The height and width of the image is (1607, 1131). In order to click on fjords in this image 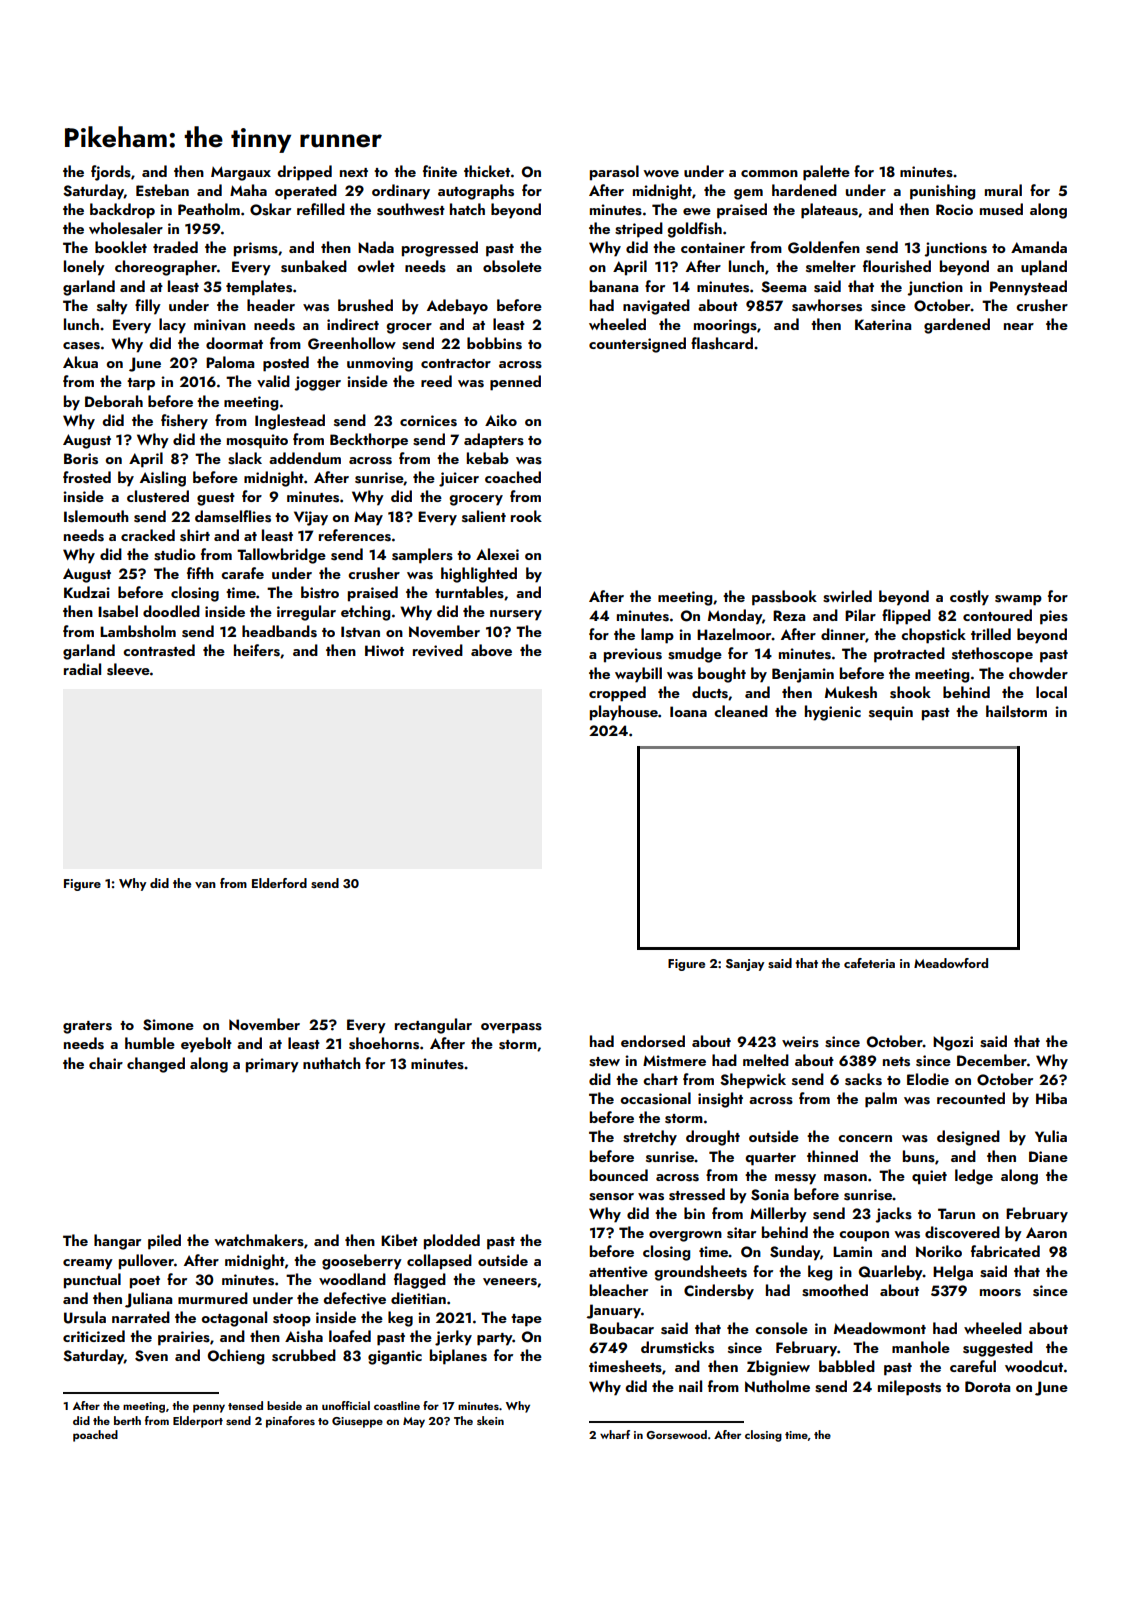, I will do `click(111, 173)`.
